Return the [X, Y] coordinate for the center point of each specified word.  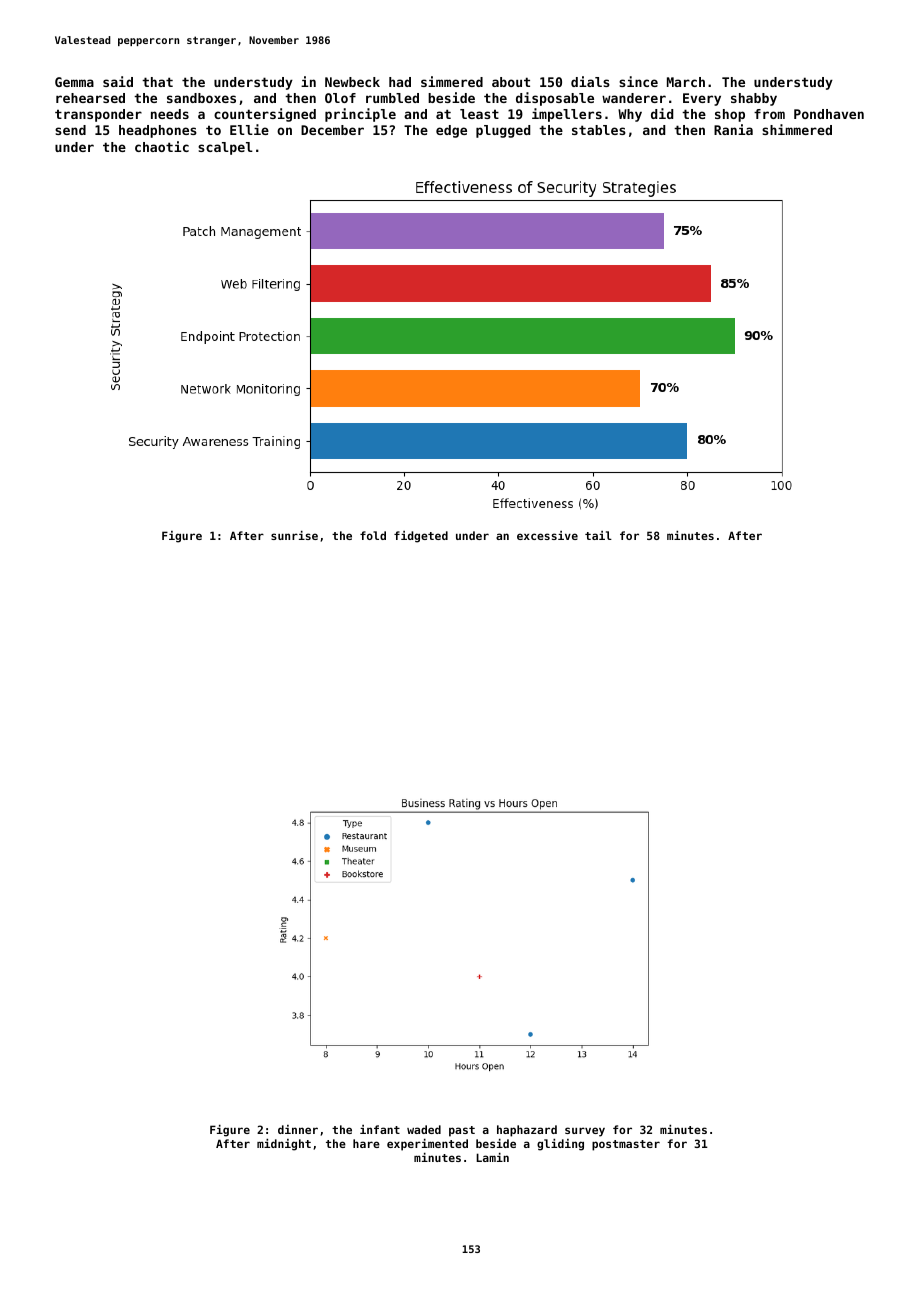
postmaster [626, 1145]
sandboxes [201, 98]
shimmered [797, 129]
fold [373, 535]
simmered [452, 81]
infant [380, 1129]
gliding [560, 1145]
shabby [754, 99]
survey [585, 1132]
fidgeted [421, 537]
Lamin [492, 1157]
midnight [284, 1145]
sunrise [294, 535]
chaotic [162, 146]
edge [451, 131]
